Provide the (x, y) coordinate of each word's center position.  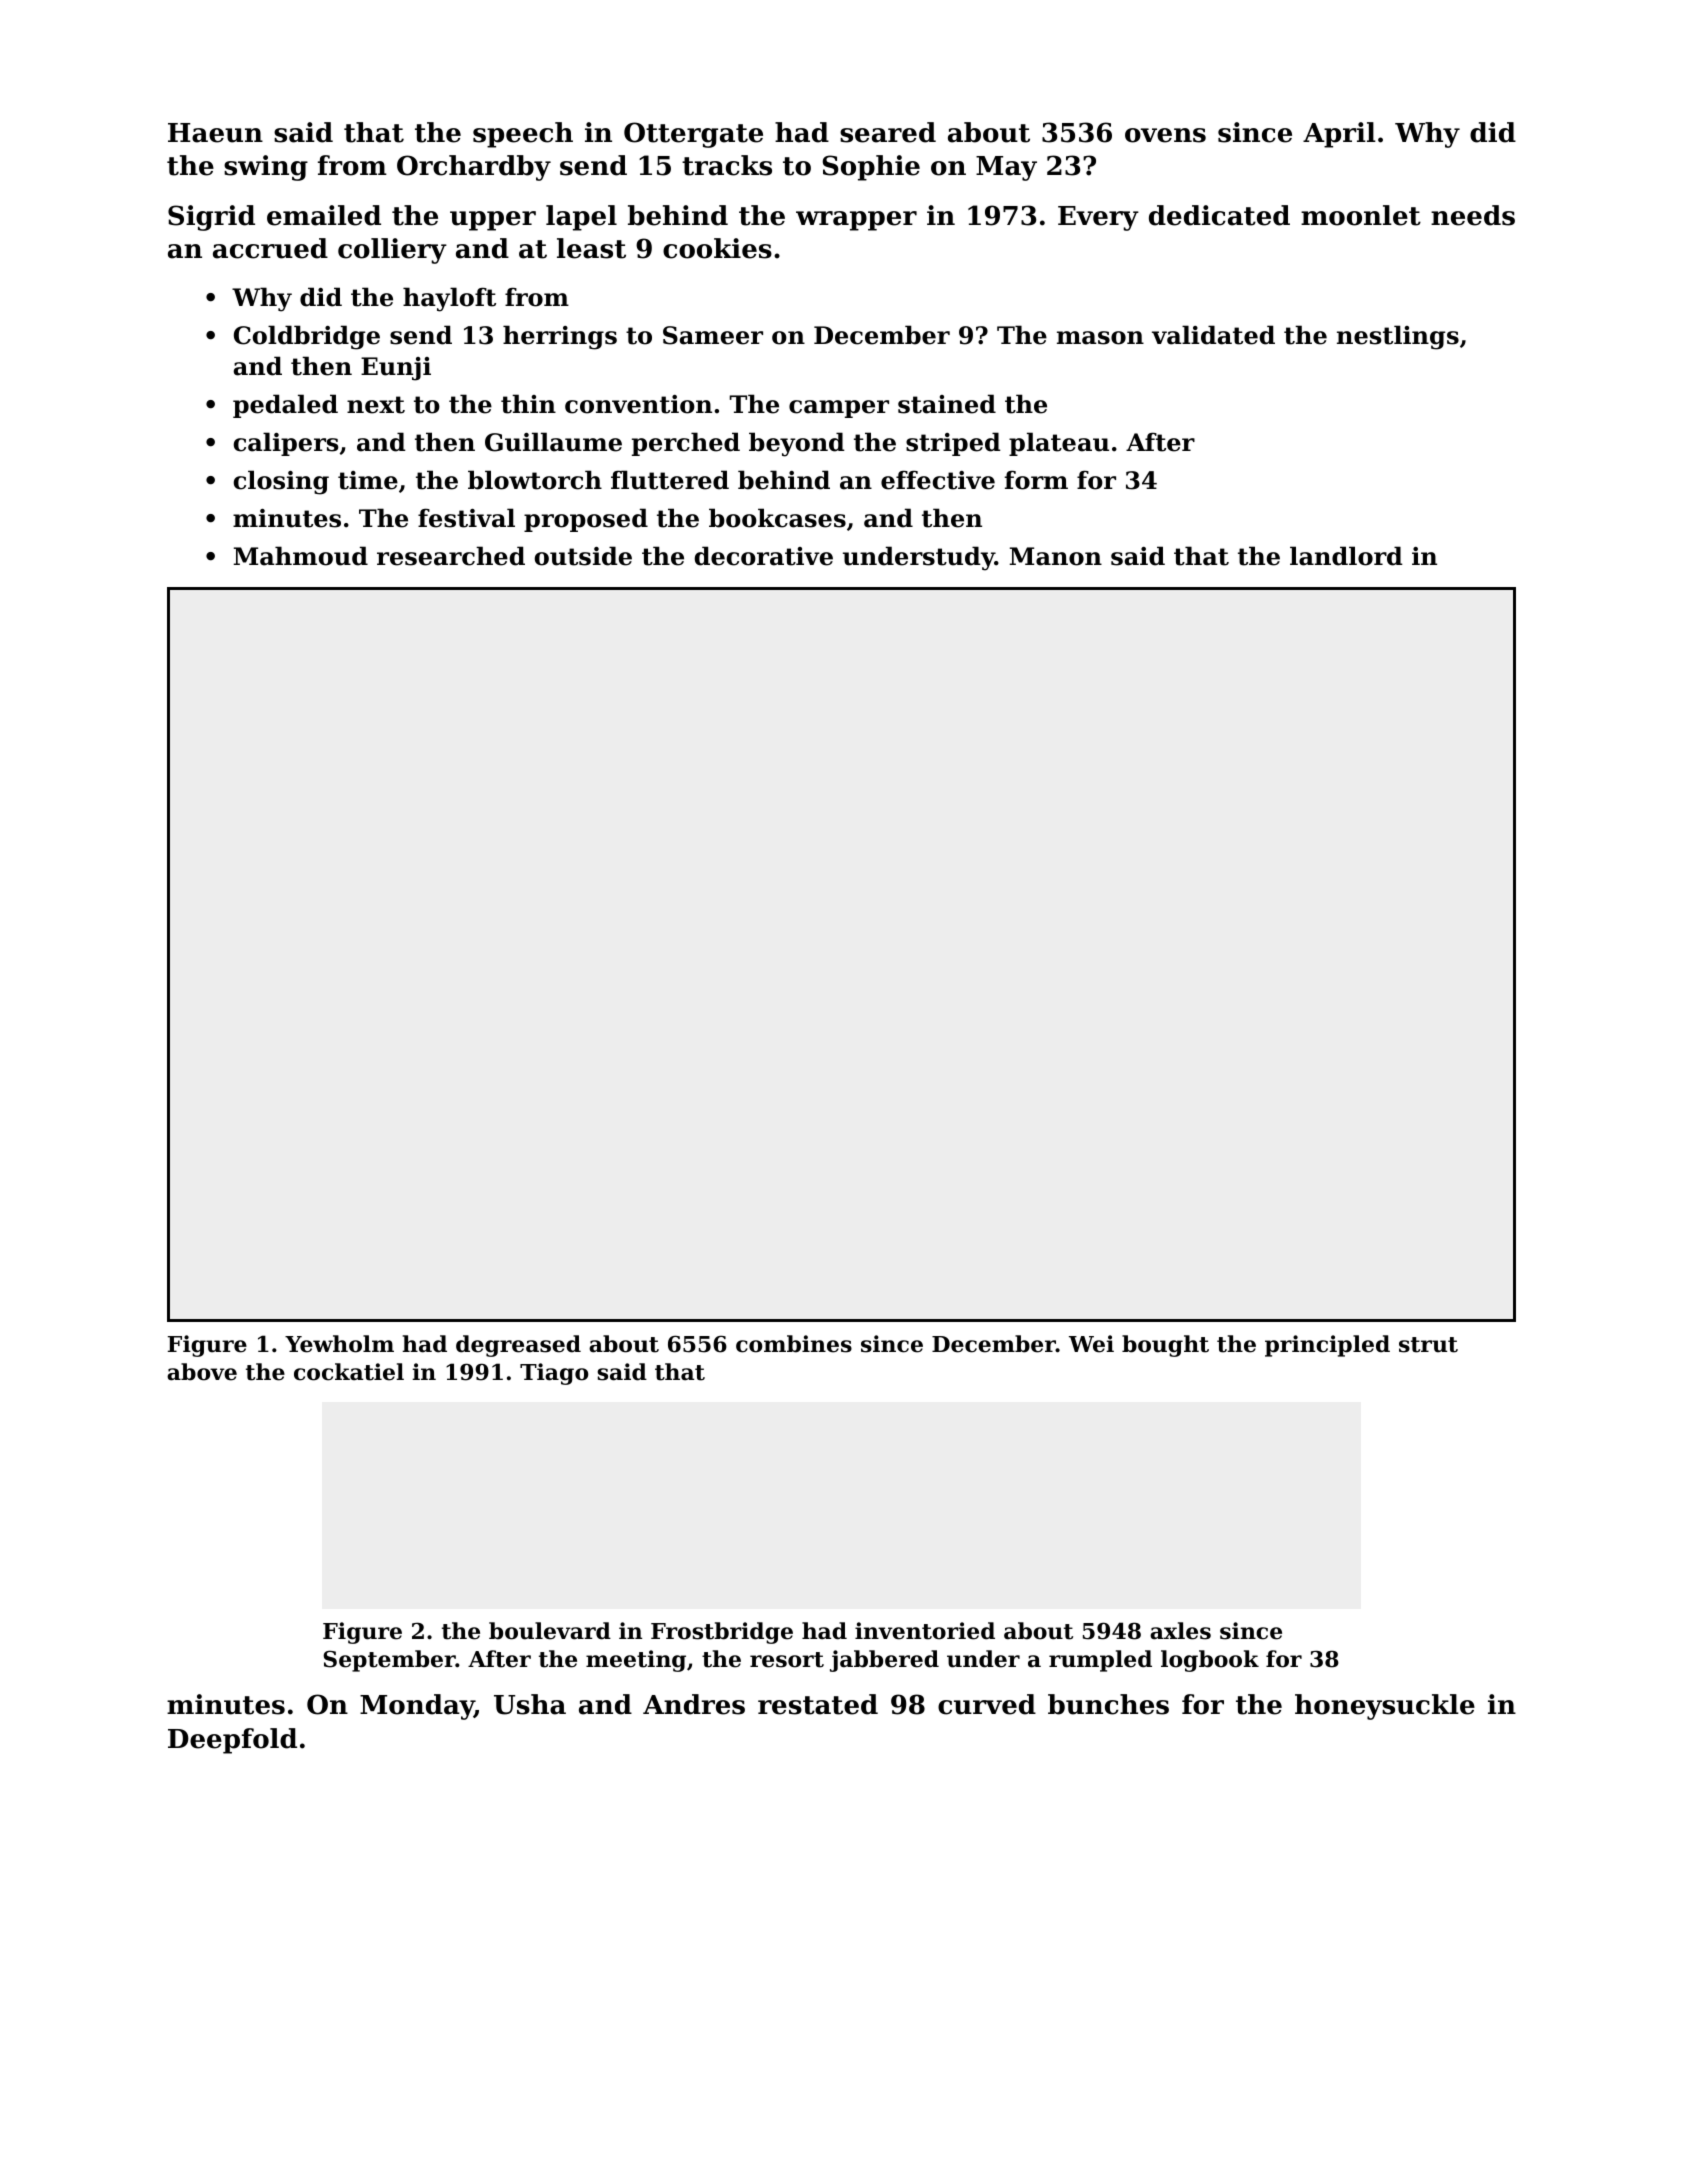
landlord (1346, 556)
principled (1327, 1346)
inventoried (925, 1631)
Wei (1091, 1344)
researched (451, 556)
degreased (518, 1346)
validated (1213, 335)
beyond (797, 444)
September (389, 1661)
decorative (764, 556)
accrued (270, 248)
